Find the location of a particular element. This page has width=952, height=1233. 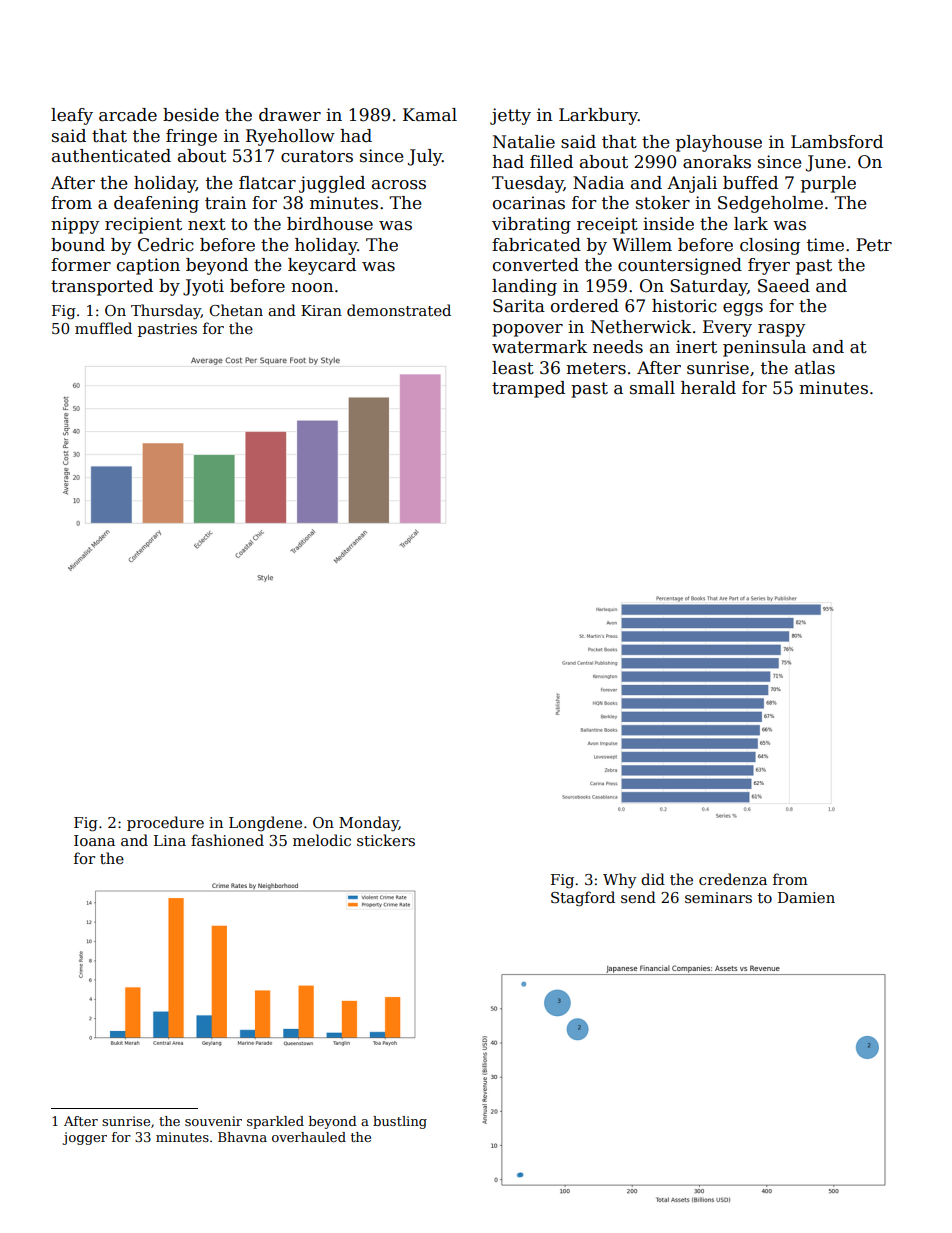

Damien is located at coordinates (806, 897).
